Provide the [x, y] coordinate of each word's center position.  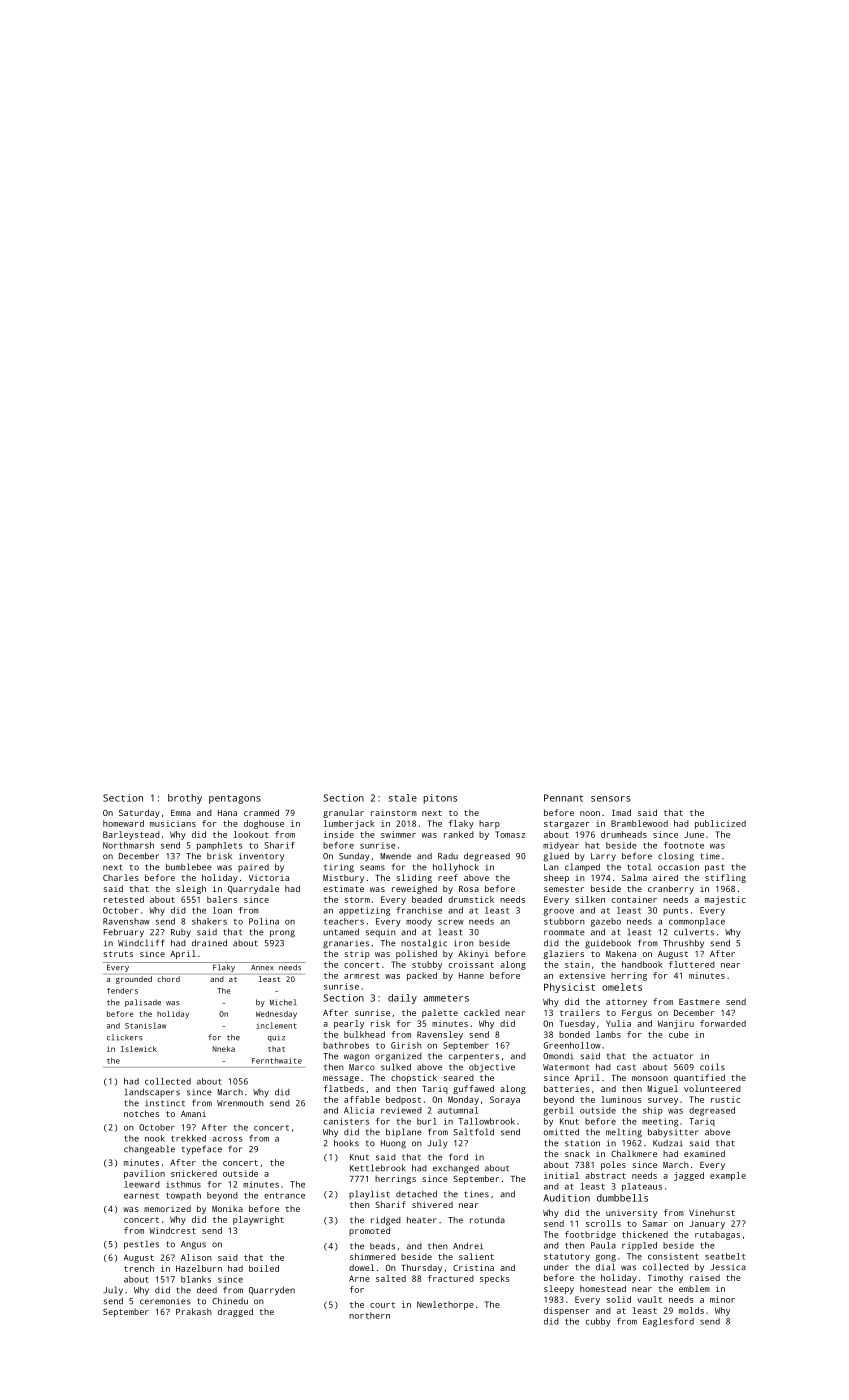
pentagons [235, 799]
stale [403, 798]
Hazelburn [199, 1268]
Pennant [564, 798]
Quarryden [272, 1291]
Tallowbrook [487, 1121]
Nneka [224, 1049]
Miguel [662, 1089]
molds [691, 1310]
